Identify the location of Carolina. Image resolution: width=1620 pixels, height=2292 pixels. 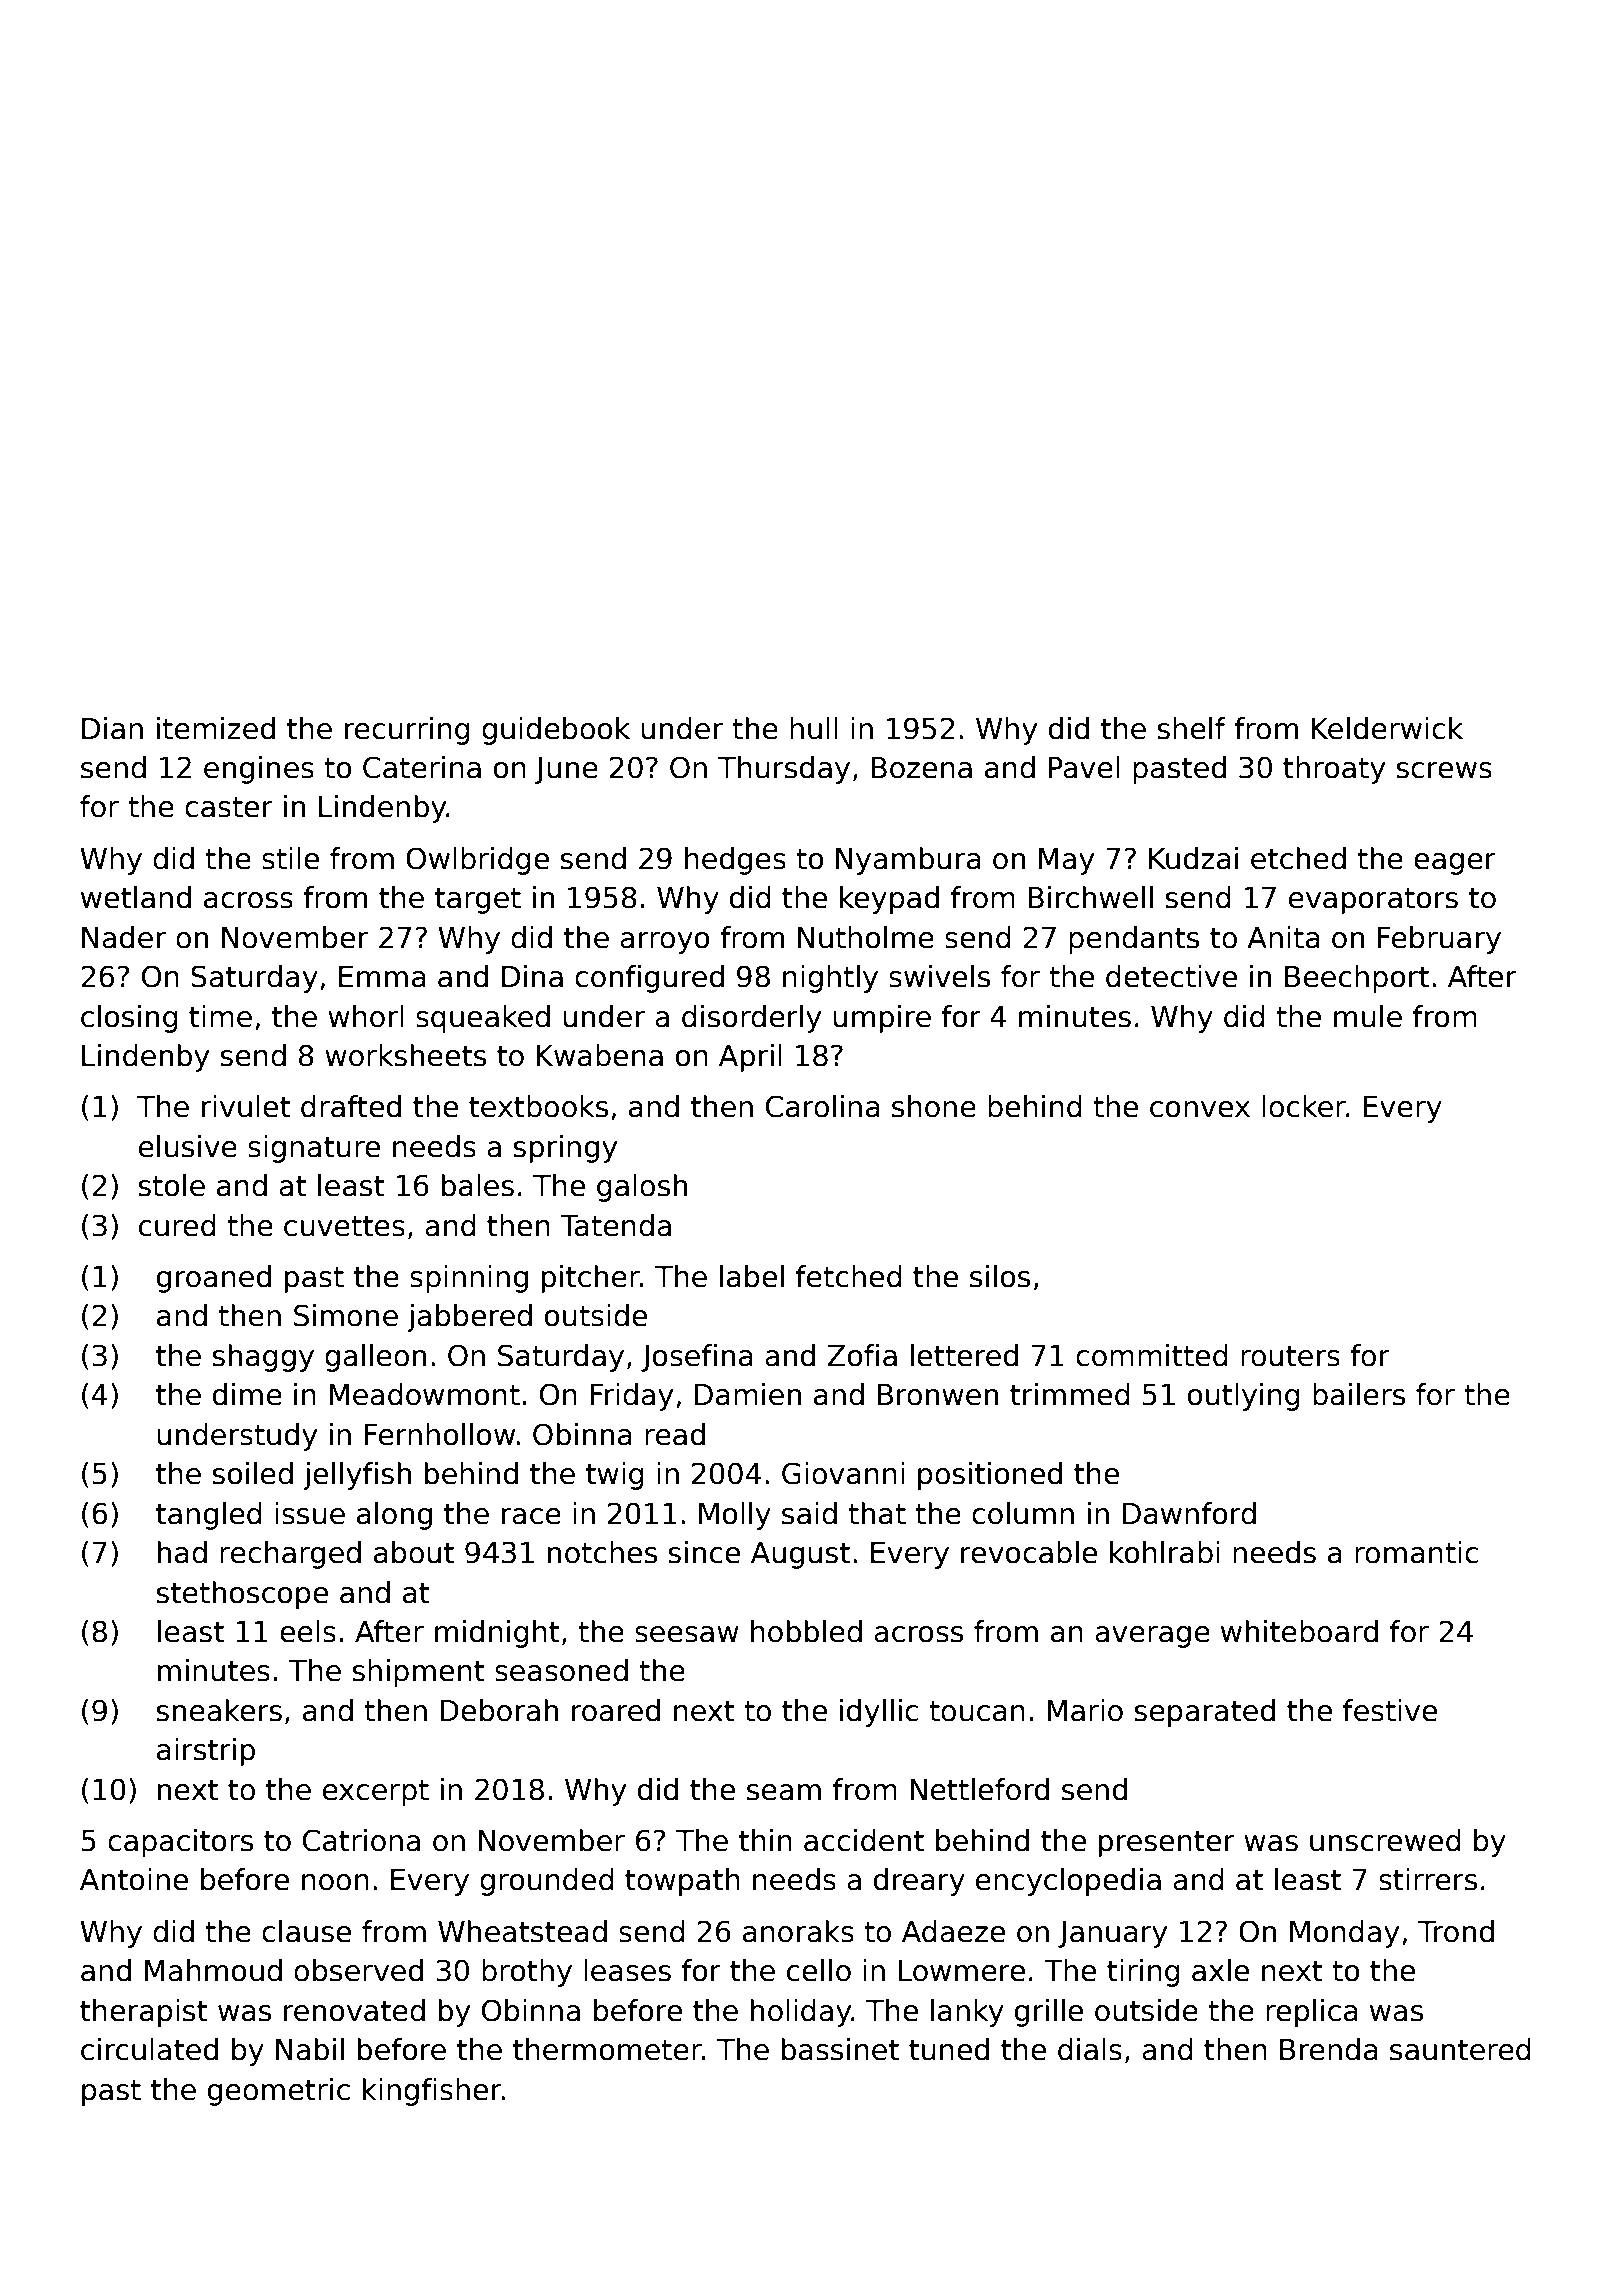
(823, 1106).
